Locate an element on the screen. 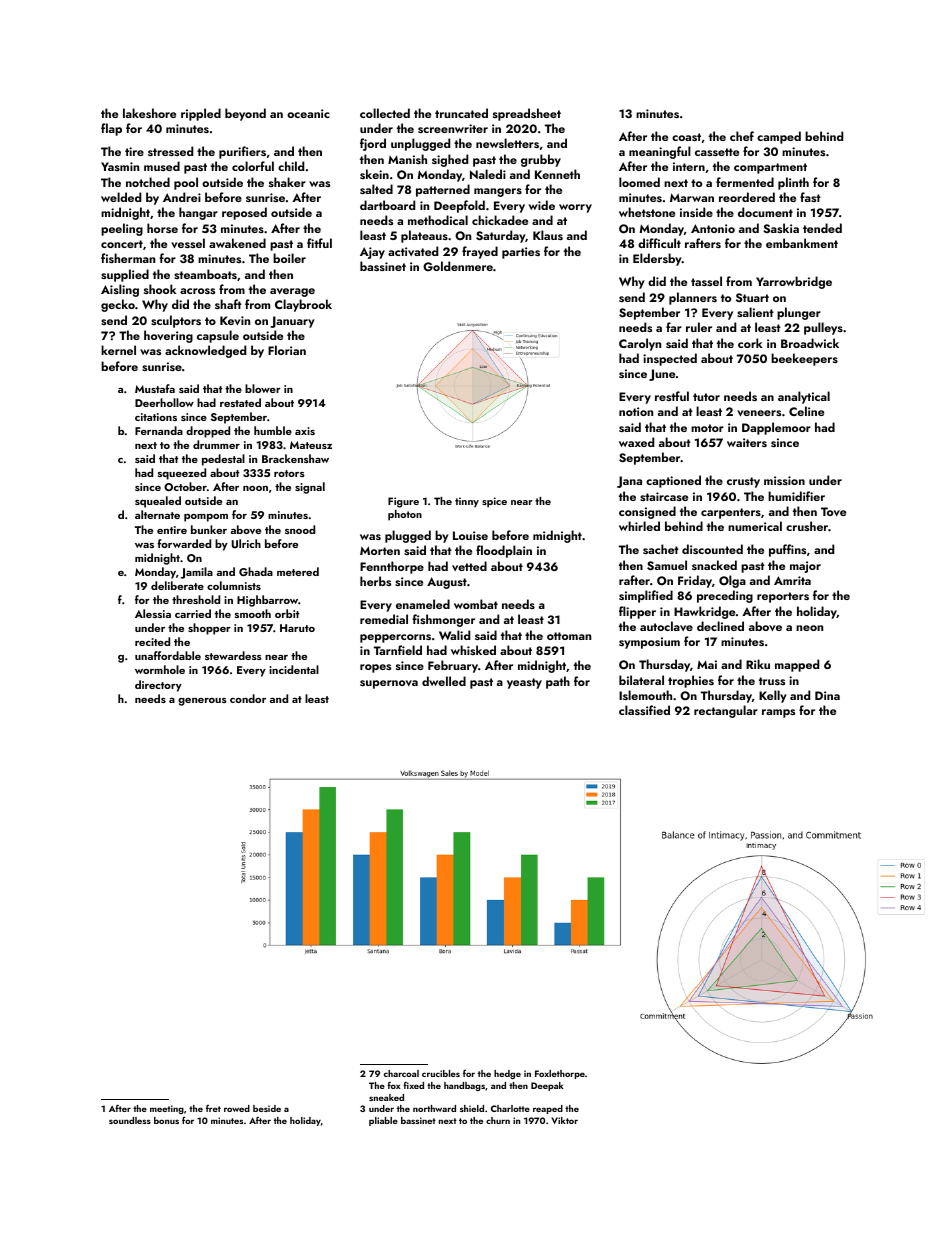 This screenshot has width=952, height=1233. dartboard is located at coordinates (387, 205).
